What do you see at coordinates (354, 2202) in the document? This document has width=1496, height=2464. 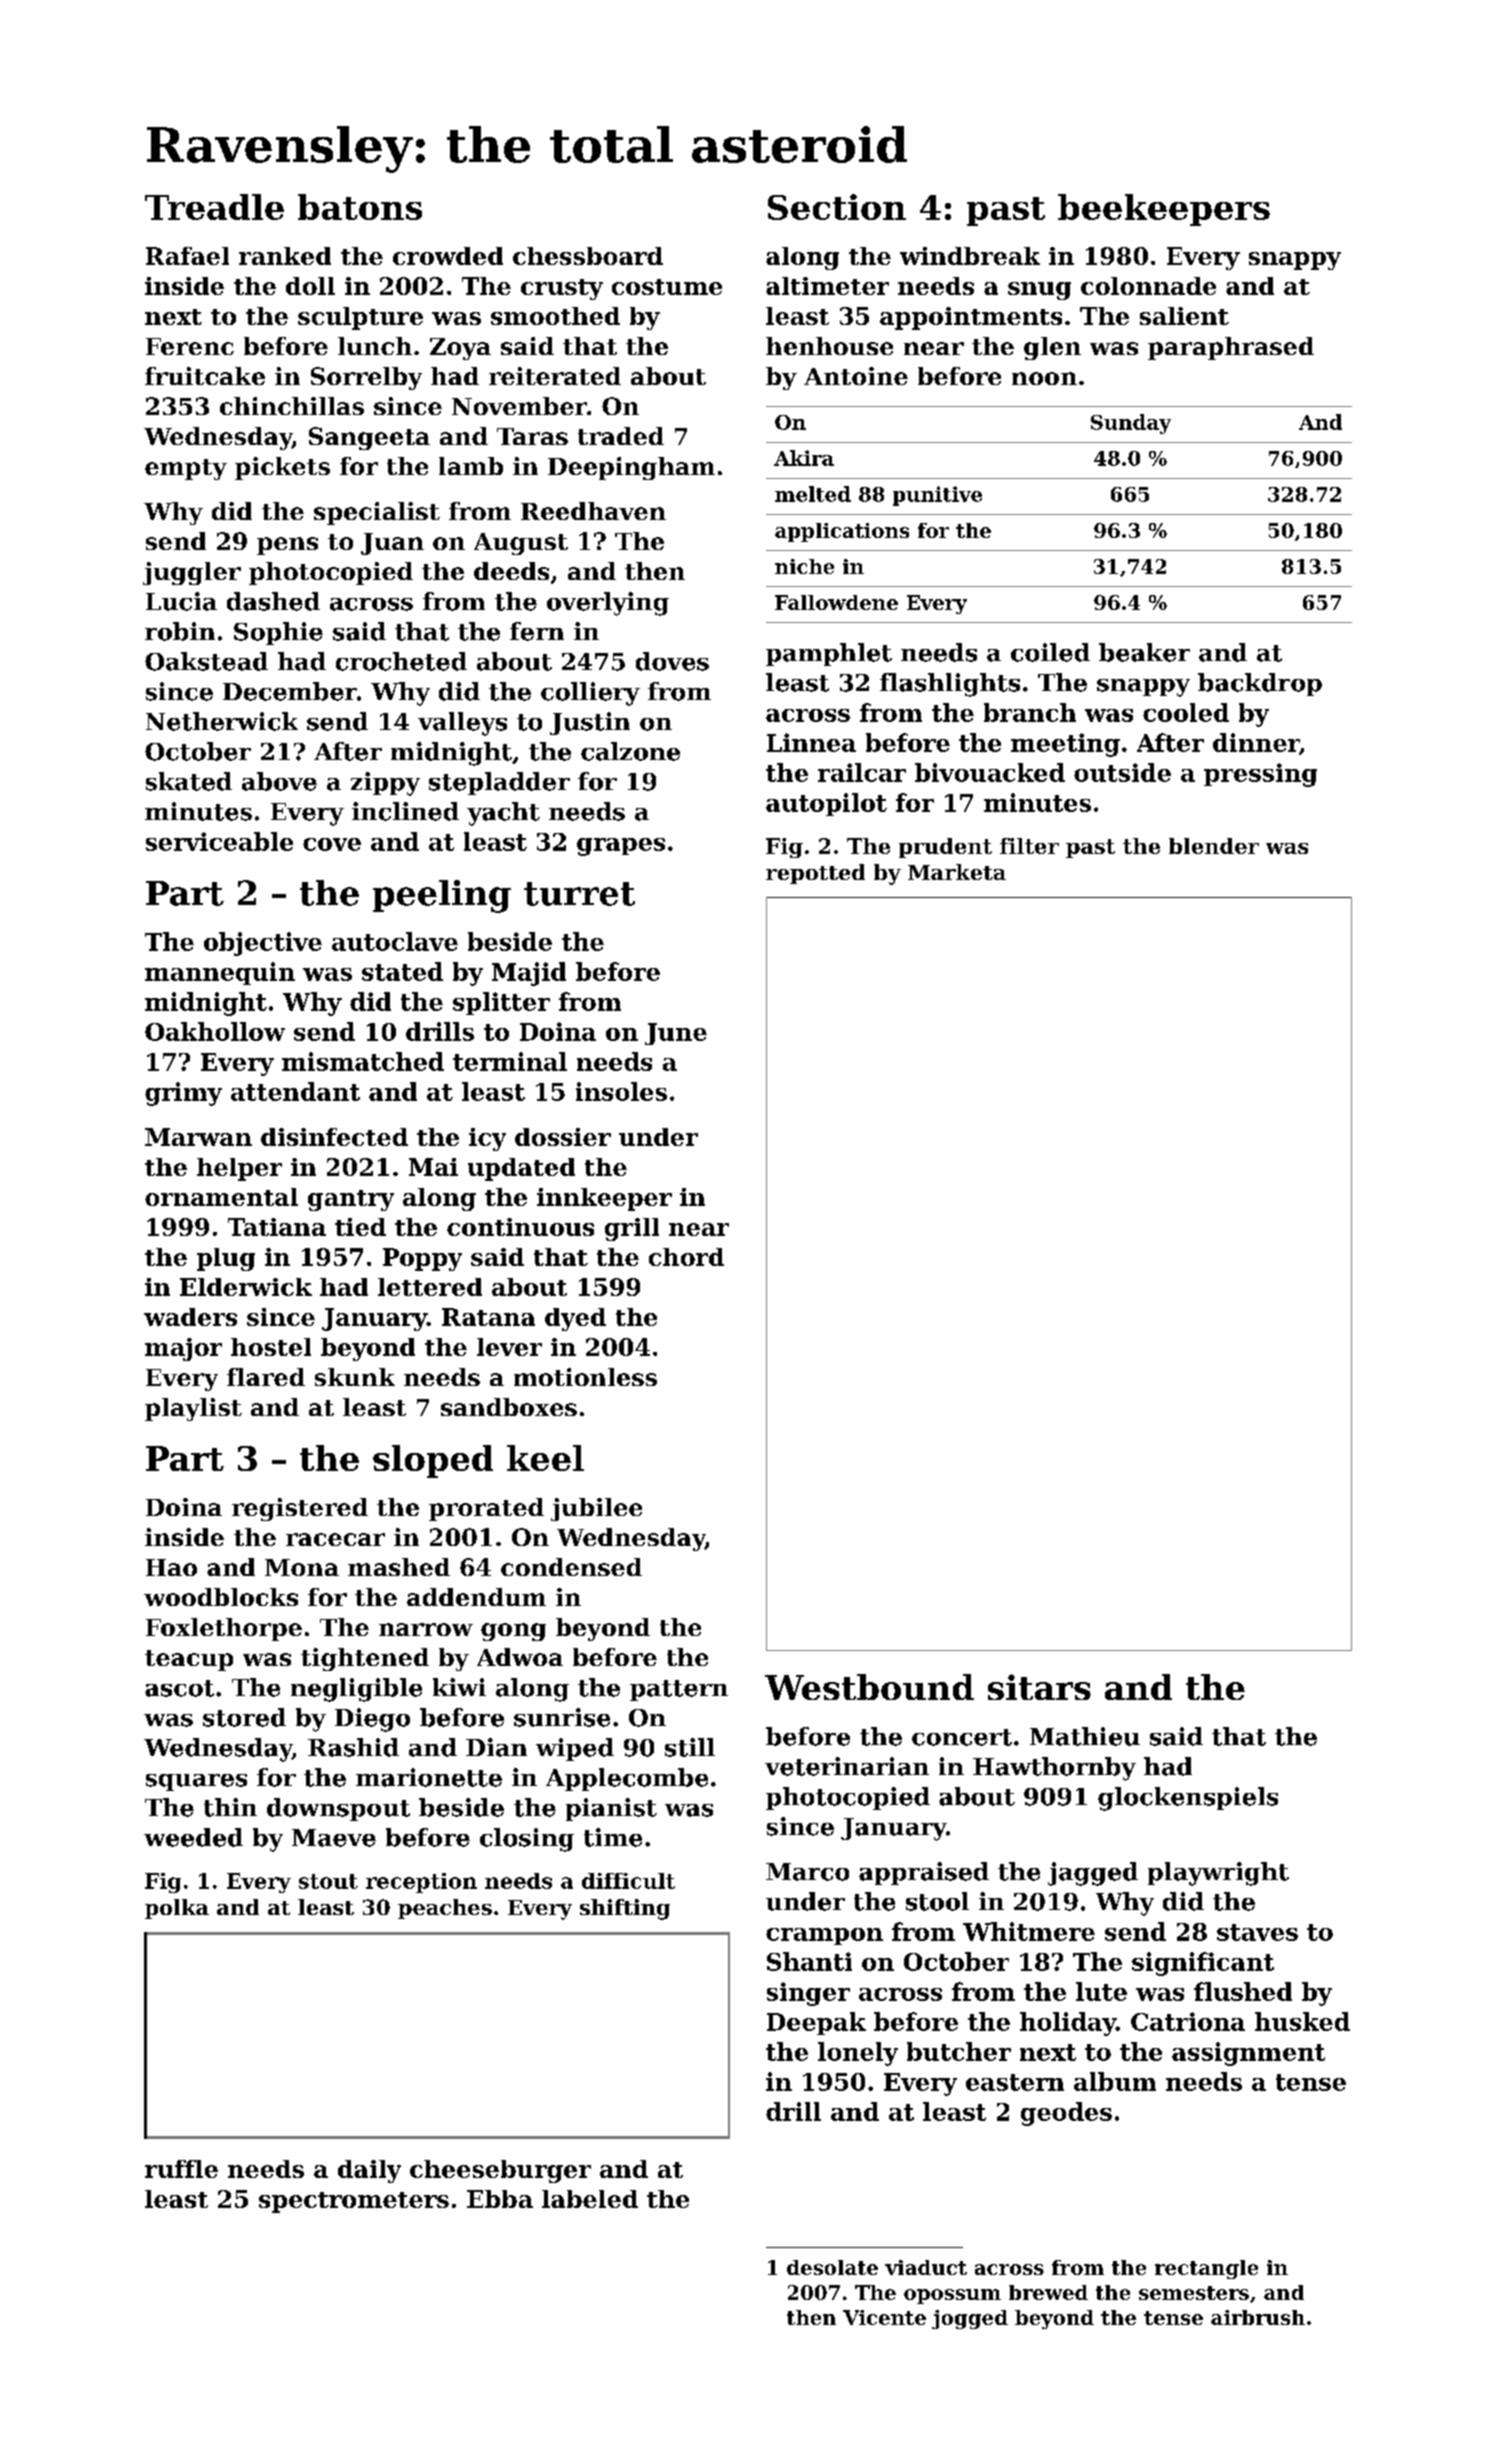 I see `spectrometers` at bounding box center [354, 2202].
